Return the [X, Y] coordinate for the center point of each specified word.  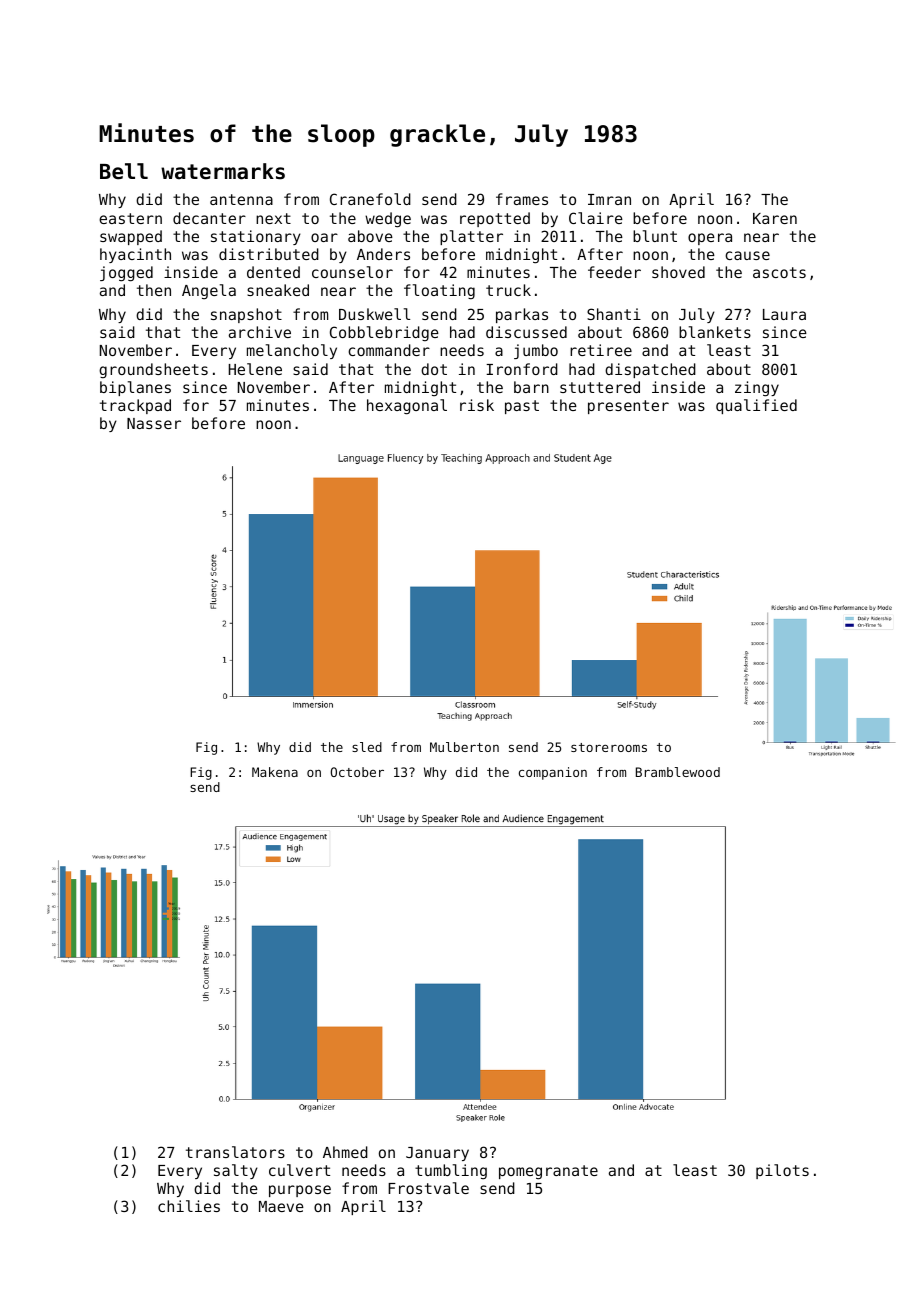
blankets [715, 332]
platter [471, 237]
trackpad [135, 406]
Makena [275, 772]
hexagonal [407, 407]
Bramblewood [678, 772]
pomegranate [548, 1172]
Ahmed [345, 1152]
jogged [126, 274]
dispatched [650, 370]
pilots [782, 1171]
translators [235, 1152]
